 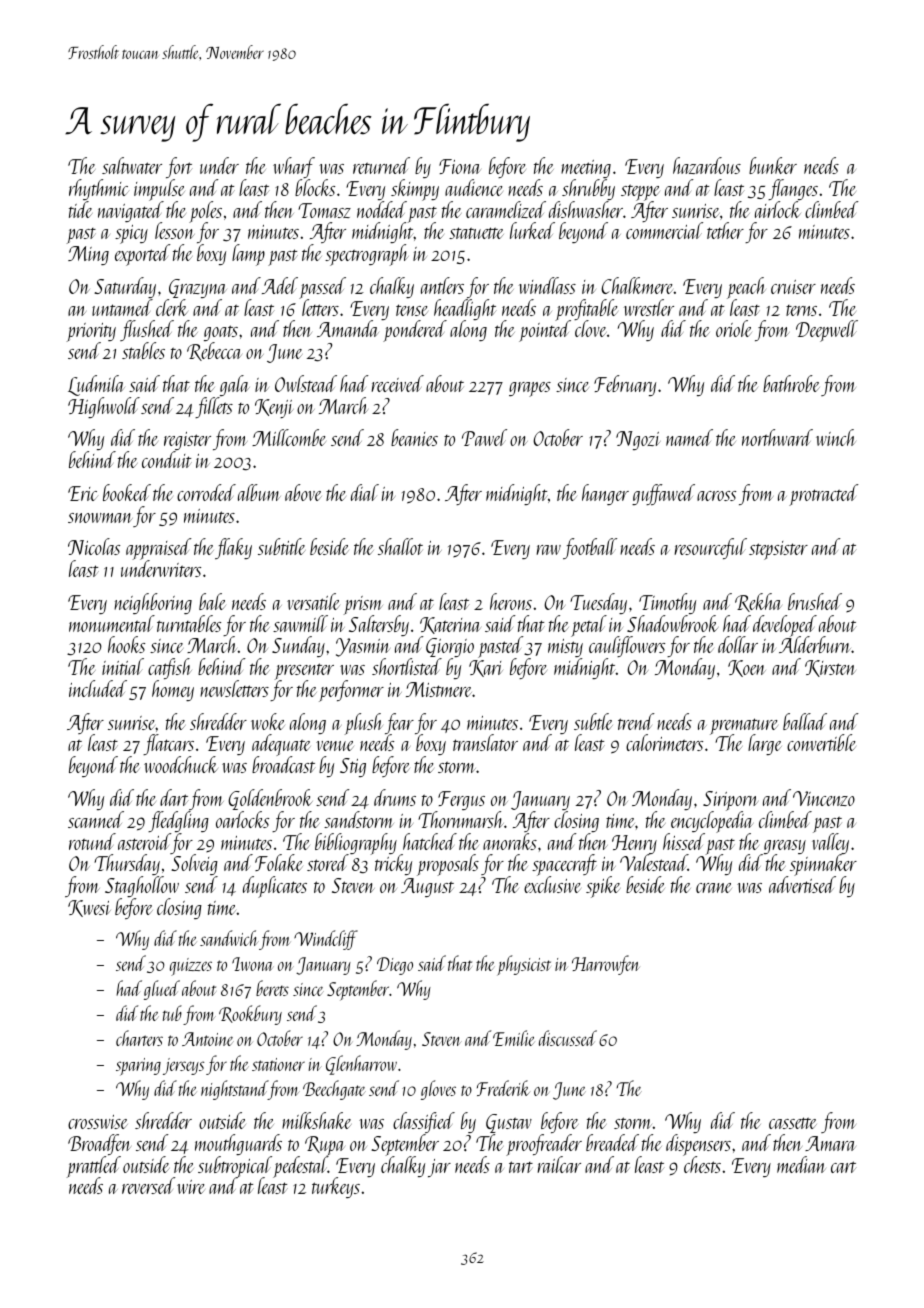 What do you see at coordinates (459, 166) in the screenshot?
I see `Fiona` at bounding box center [459, 166].
